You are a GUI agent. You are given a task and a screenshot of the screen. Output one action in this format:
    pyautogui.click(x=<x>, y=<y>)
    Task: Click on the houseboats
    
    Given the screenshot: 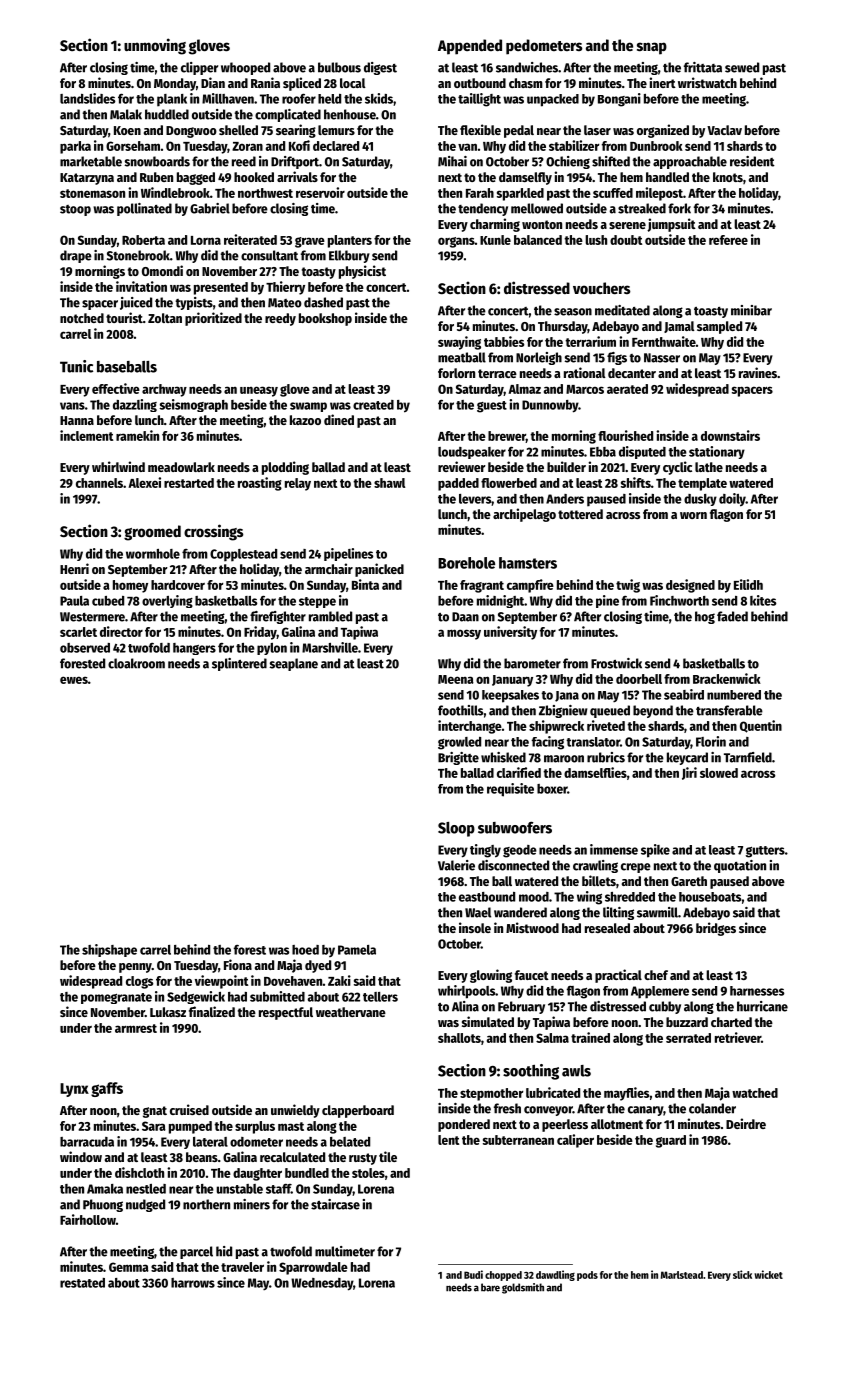 What is the action you would take?
    pyautogui.click(x=710, y=897)
